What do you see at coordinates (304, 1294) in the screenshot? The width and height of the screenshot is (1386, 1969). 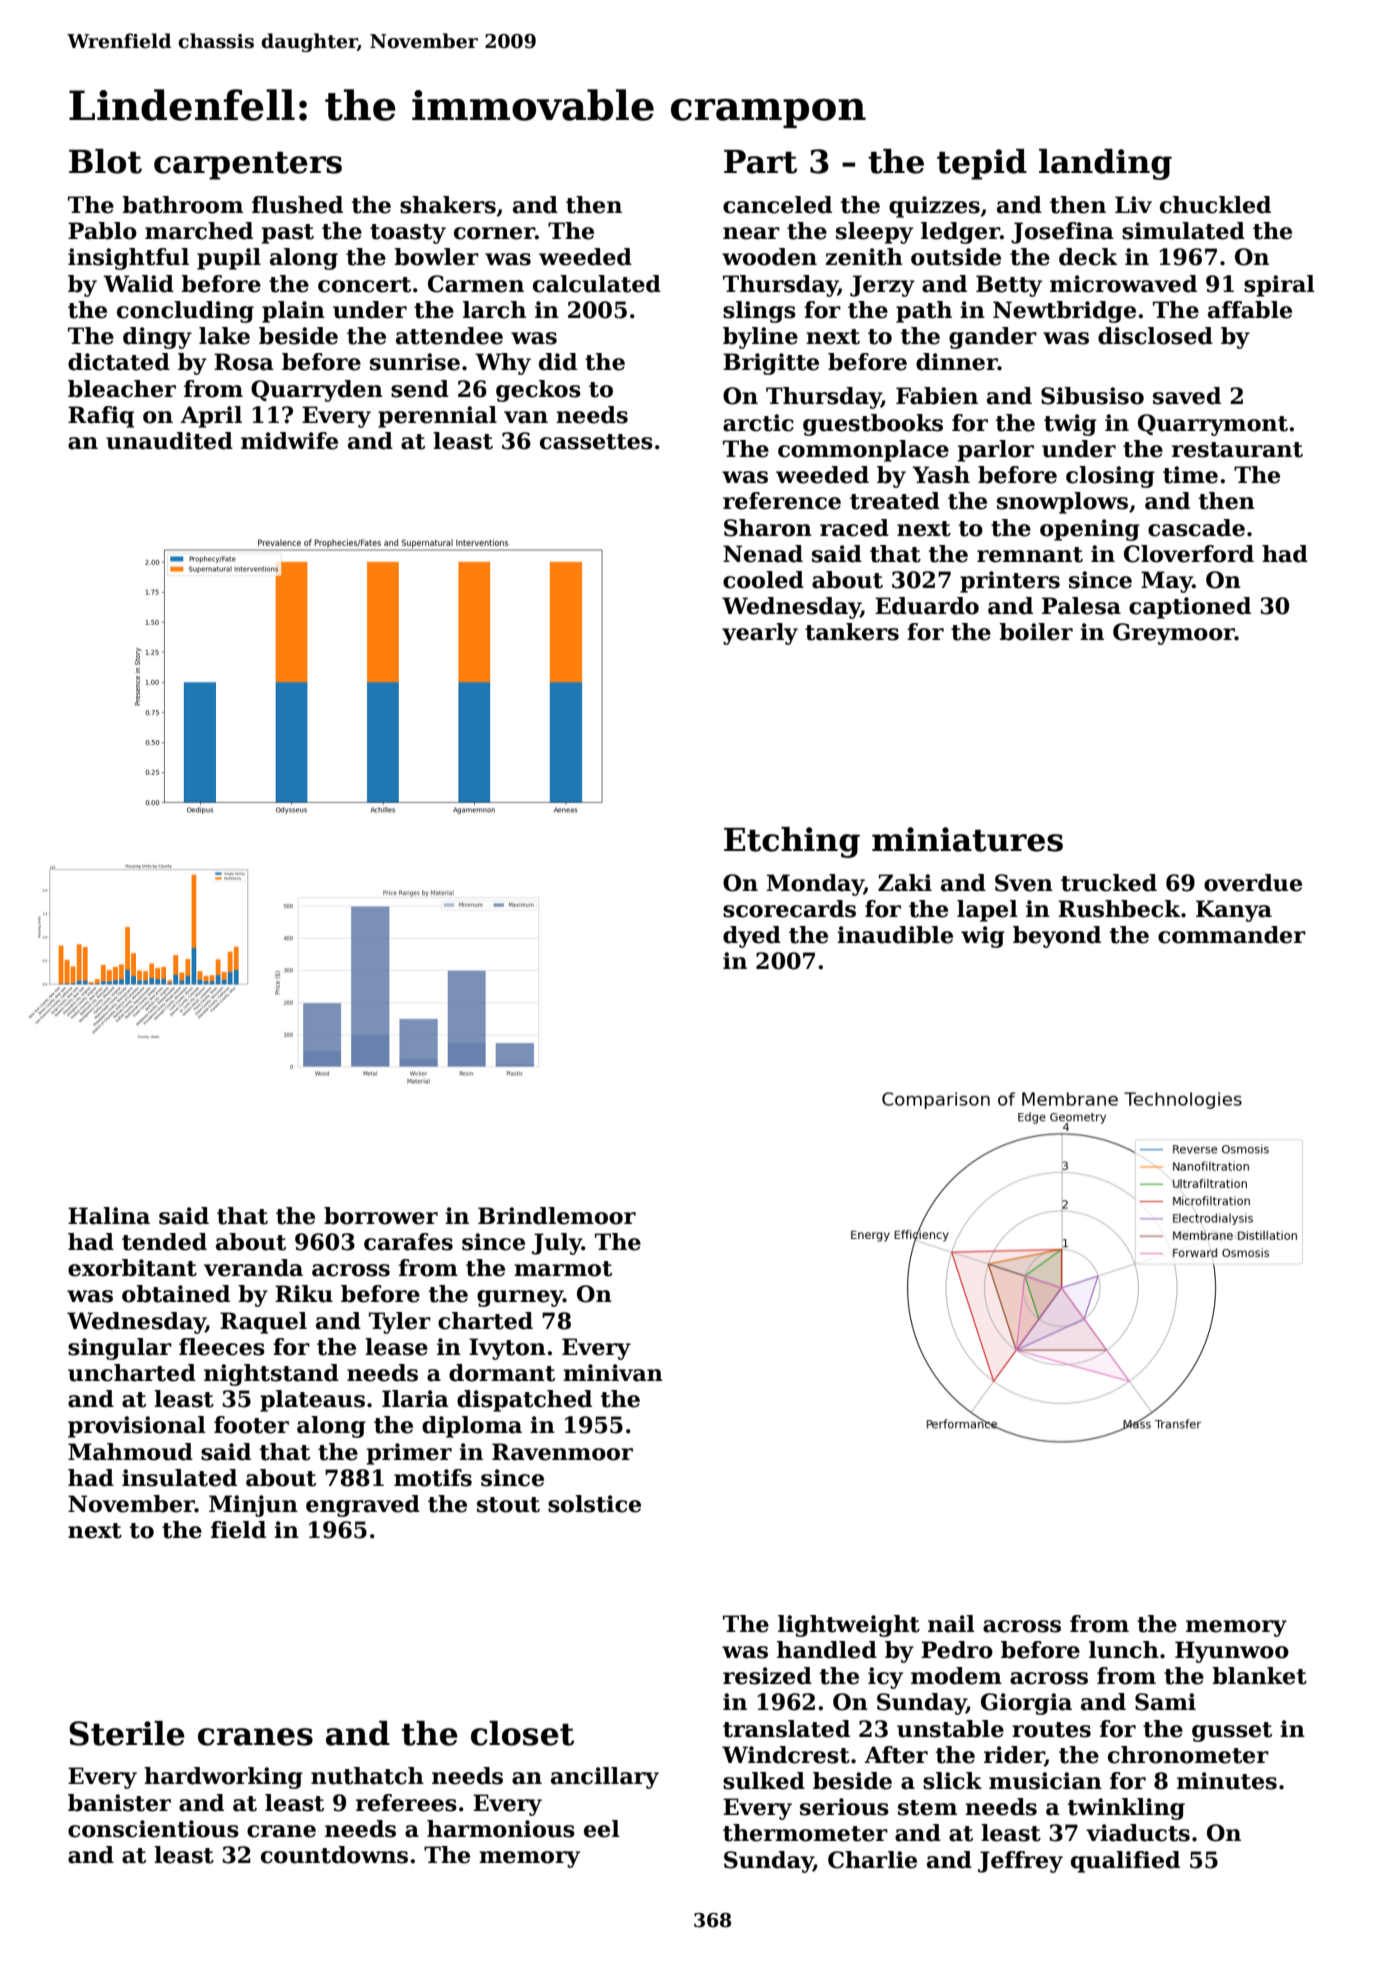 I see `Riku` at bounding box center [304, 1294].
